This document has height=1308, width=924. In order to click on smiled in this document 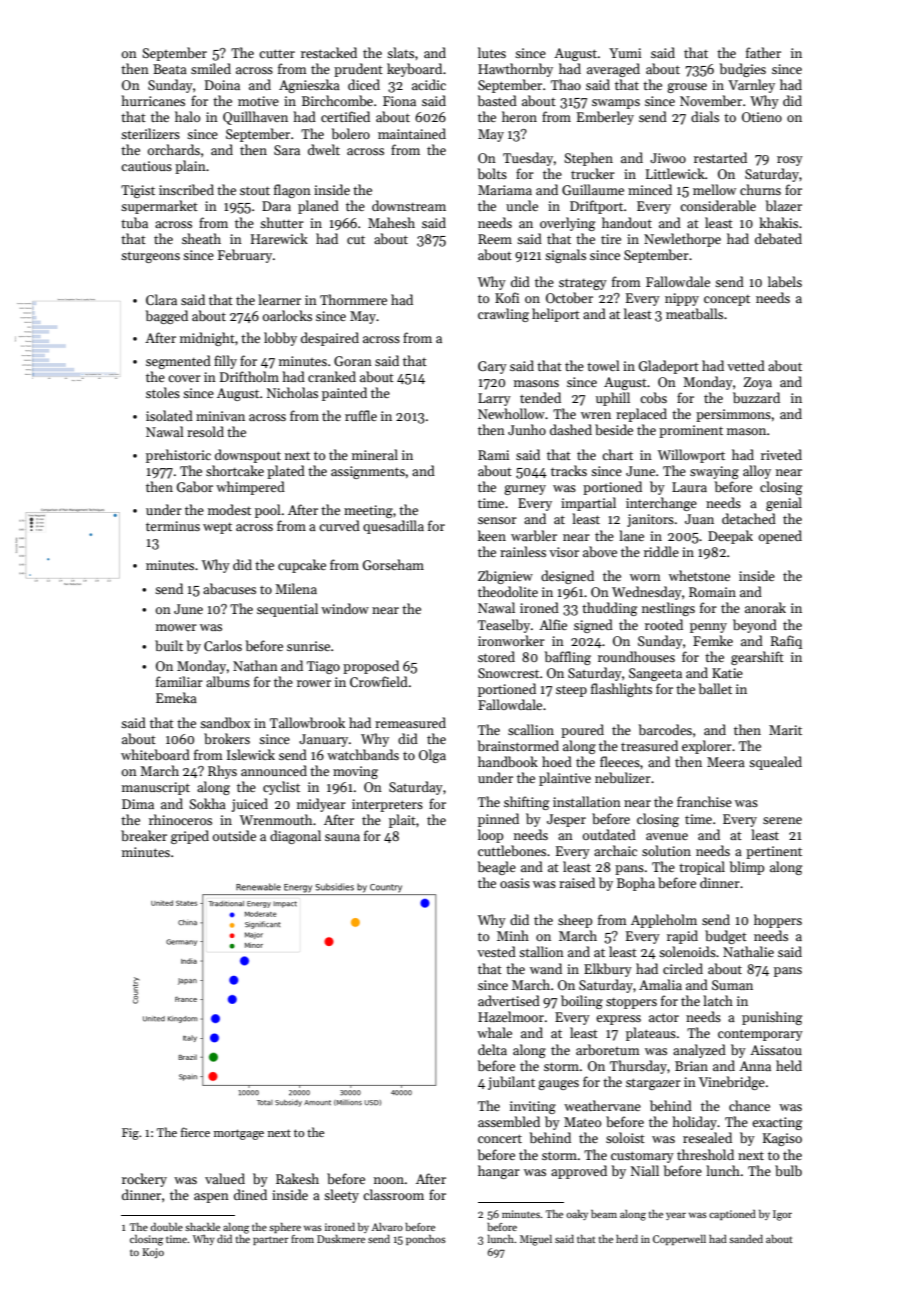, I will do `click(211, 68)`.
